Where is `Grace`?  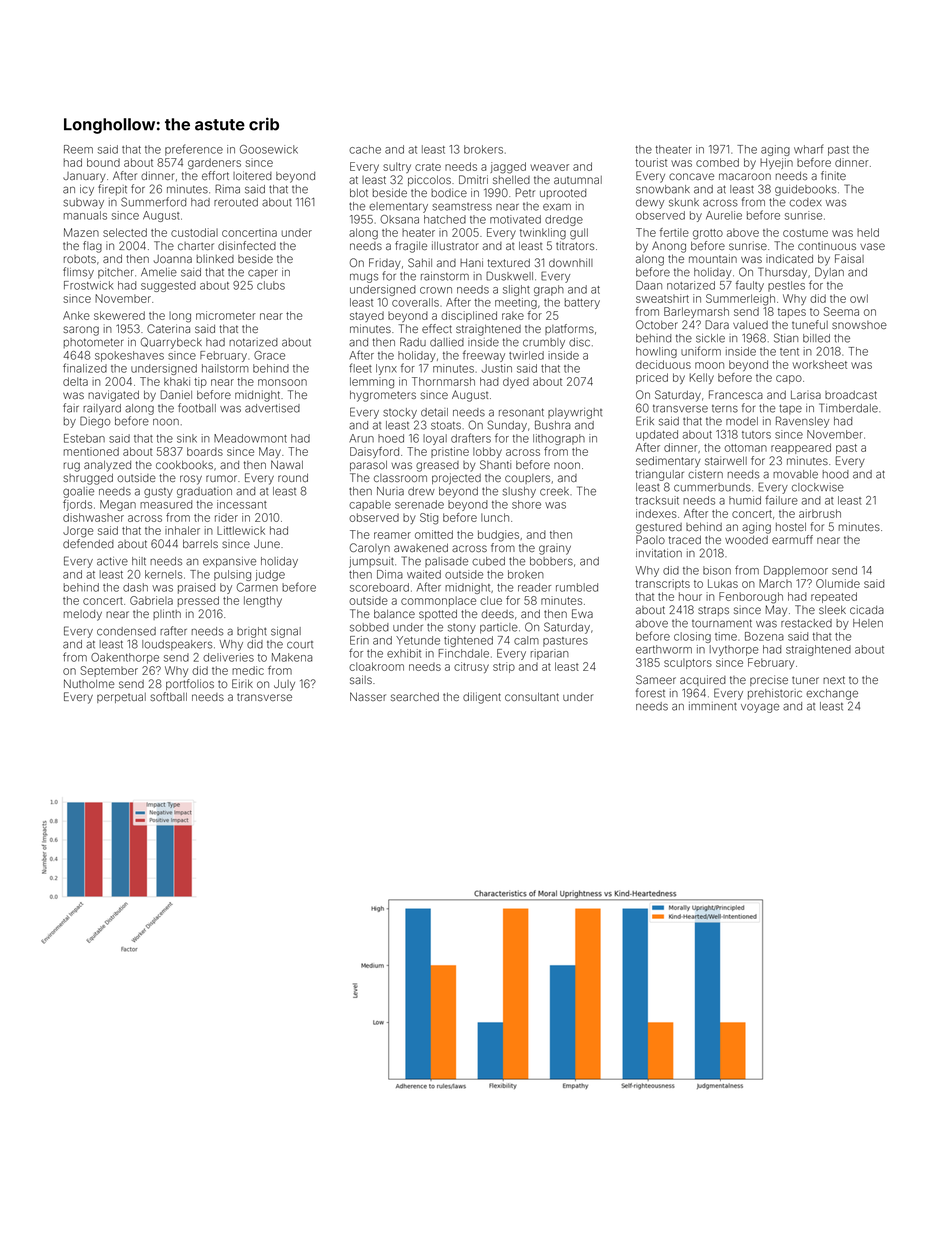
Grace is located at coordinates (269, 355).
